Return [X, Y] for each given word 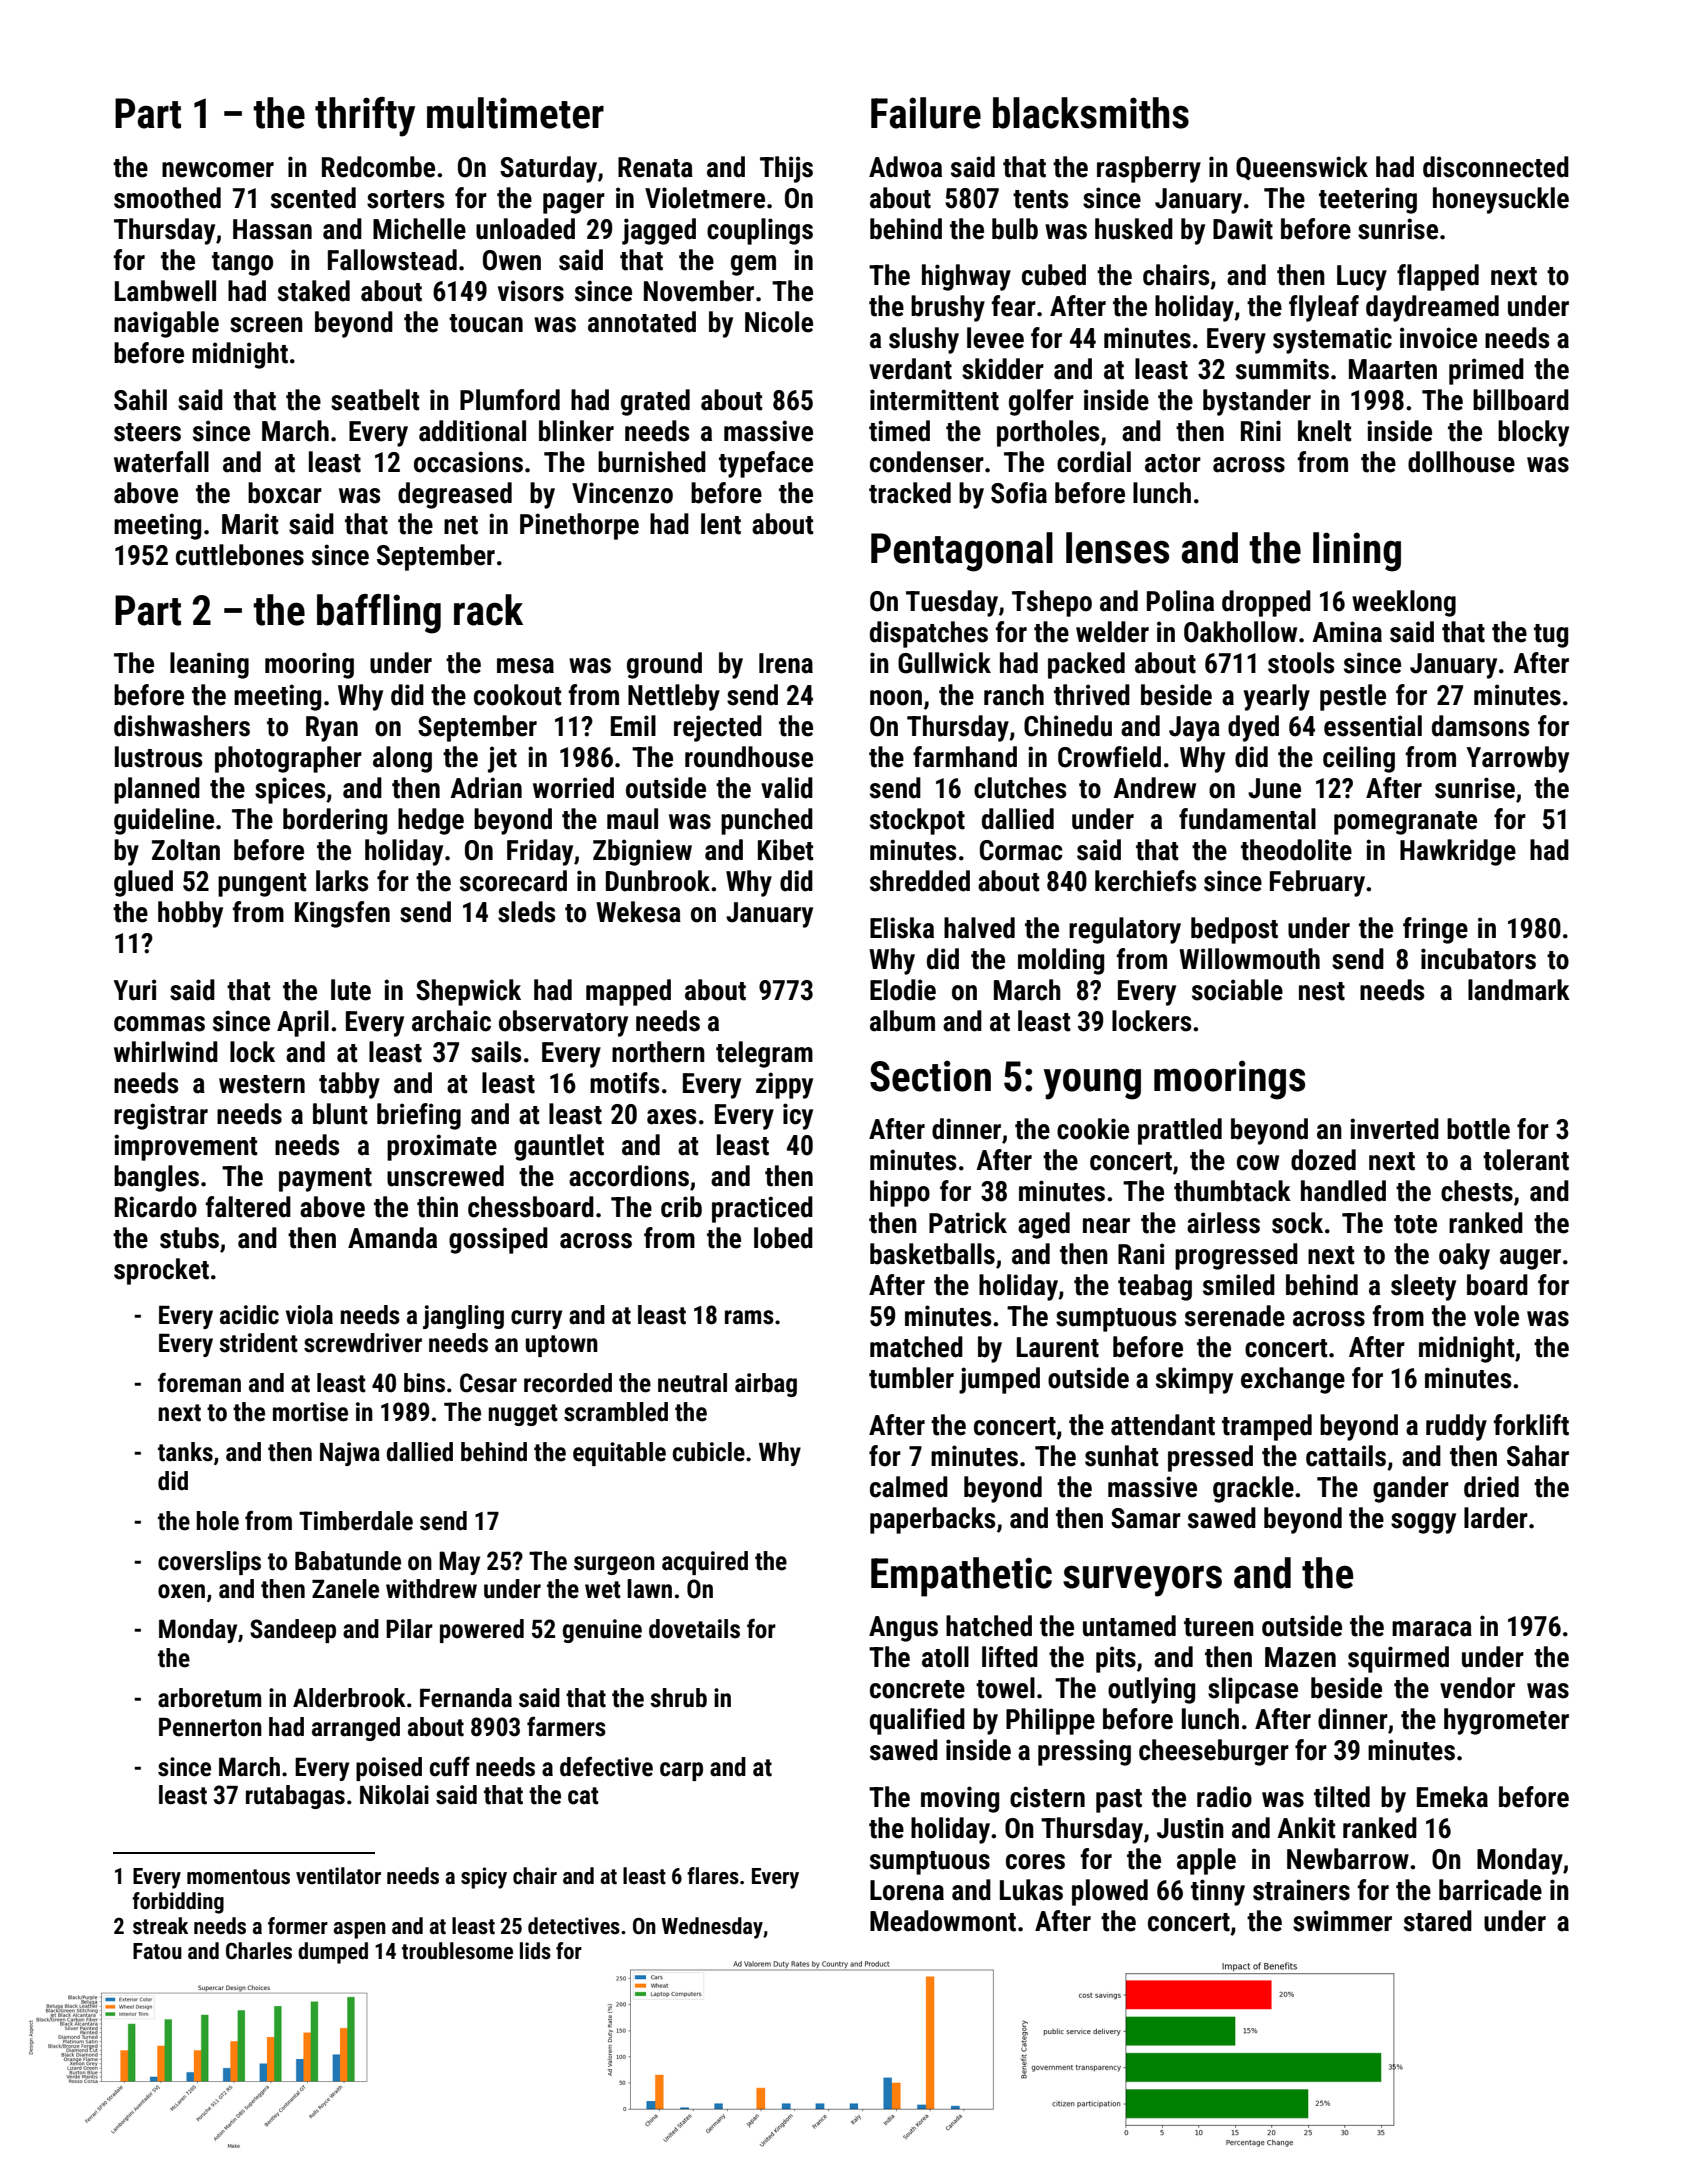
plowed [1110, 1892]
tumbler [911, 1378]
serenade [1235, 1316]
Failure [926, 113]
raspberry [1149, 169]
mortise [310, 1412]
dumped [333, 1953]
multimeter [515, 113]
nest [1322, 991]
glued [143, 883]
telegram [764, 1054]
